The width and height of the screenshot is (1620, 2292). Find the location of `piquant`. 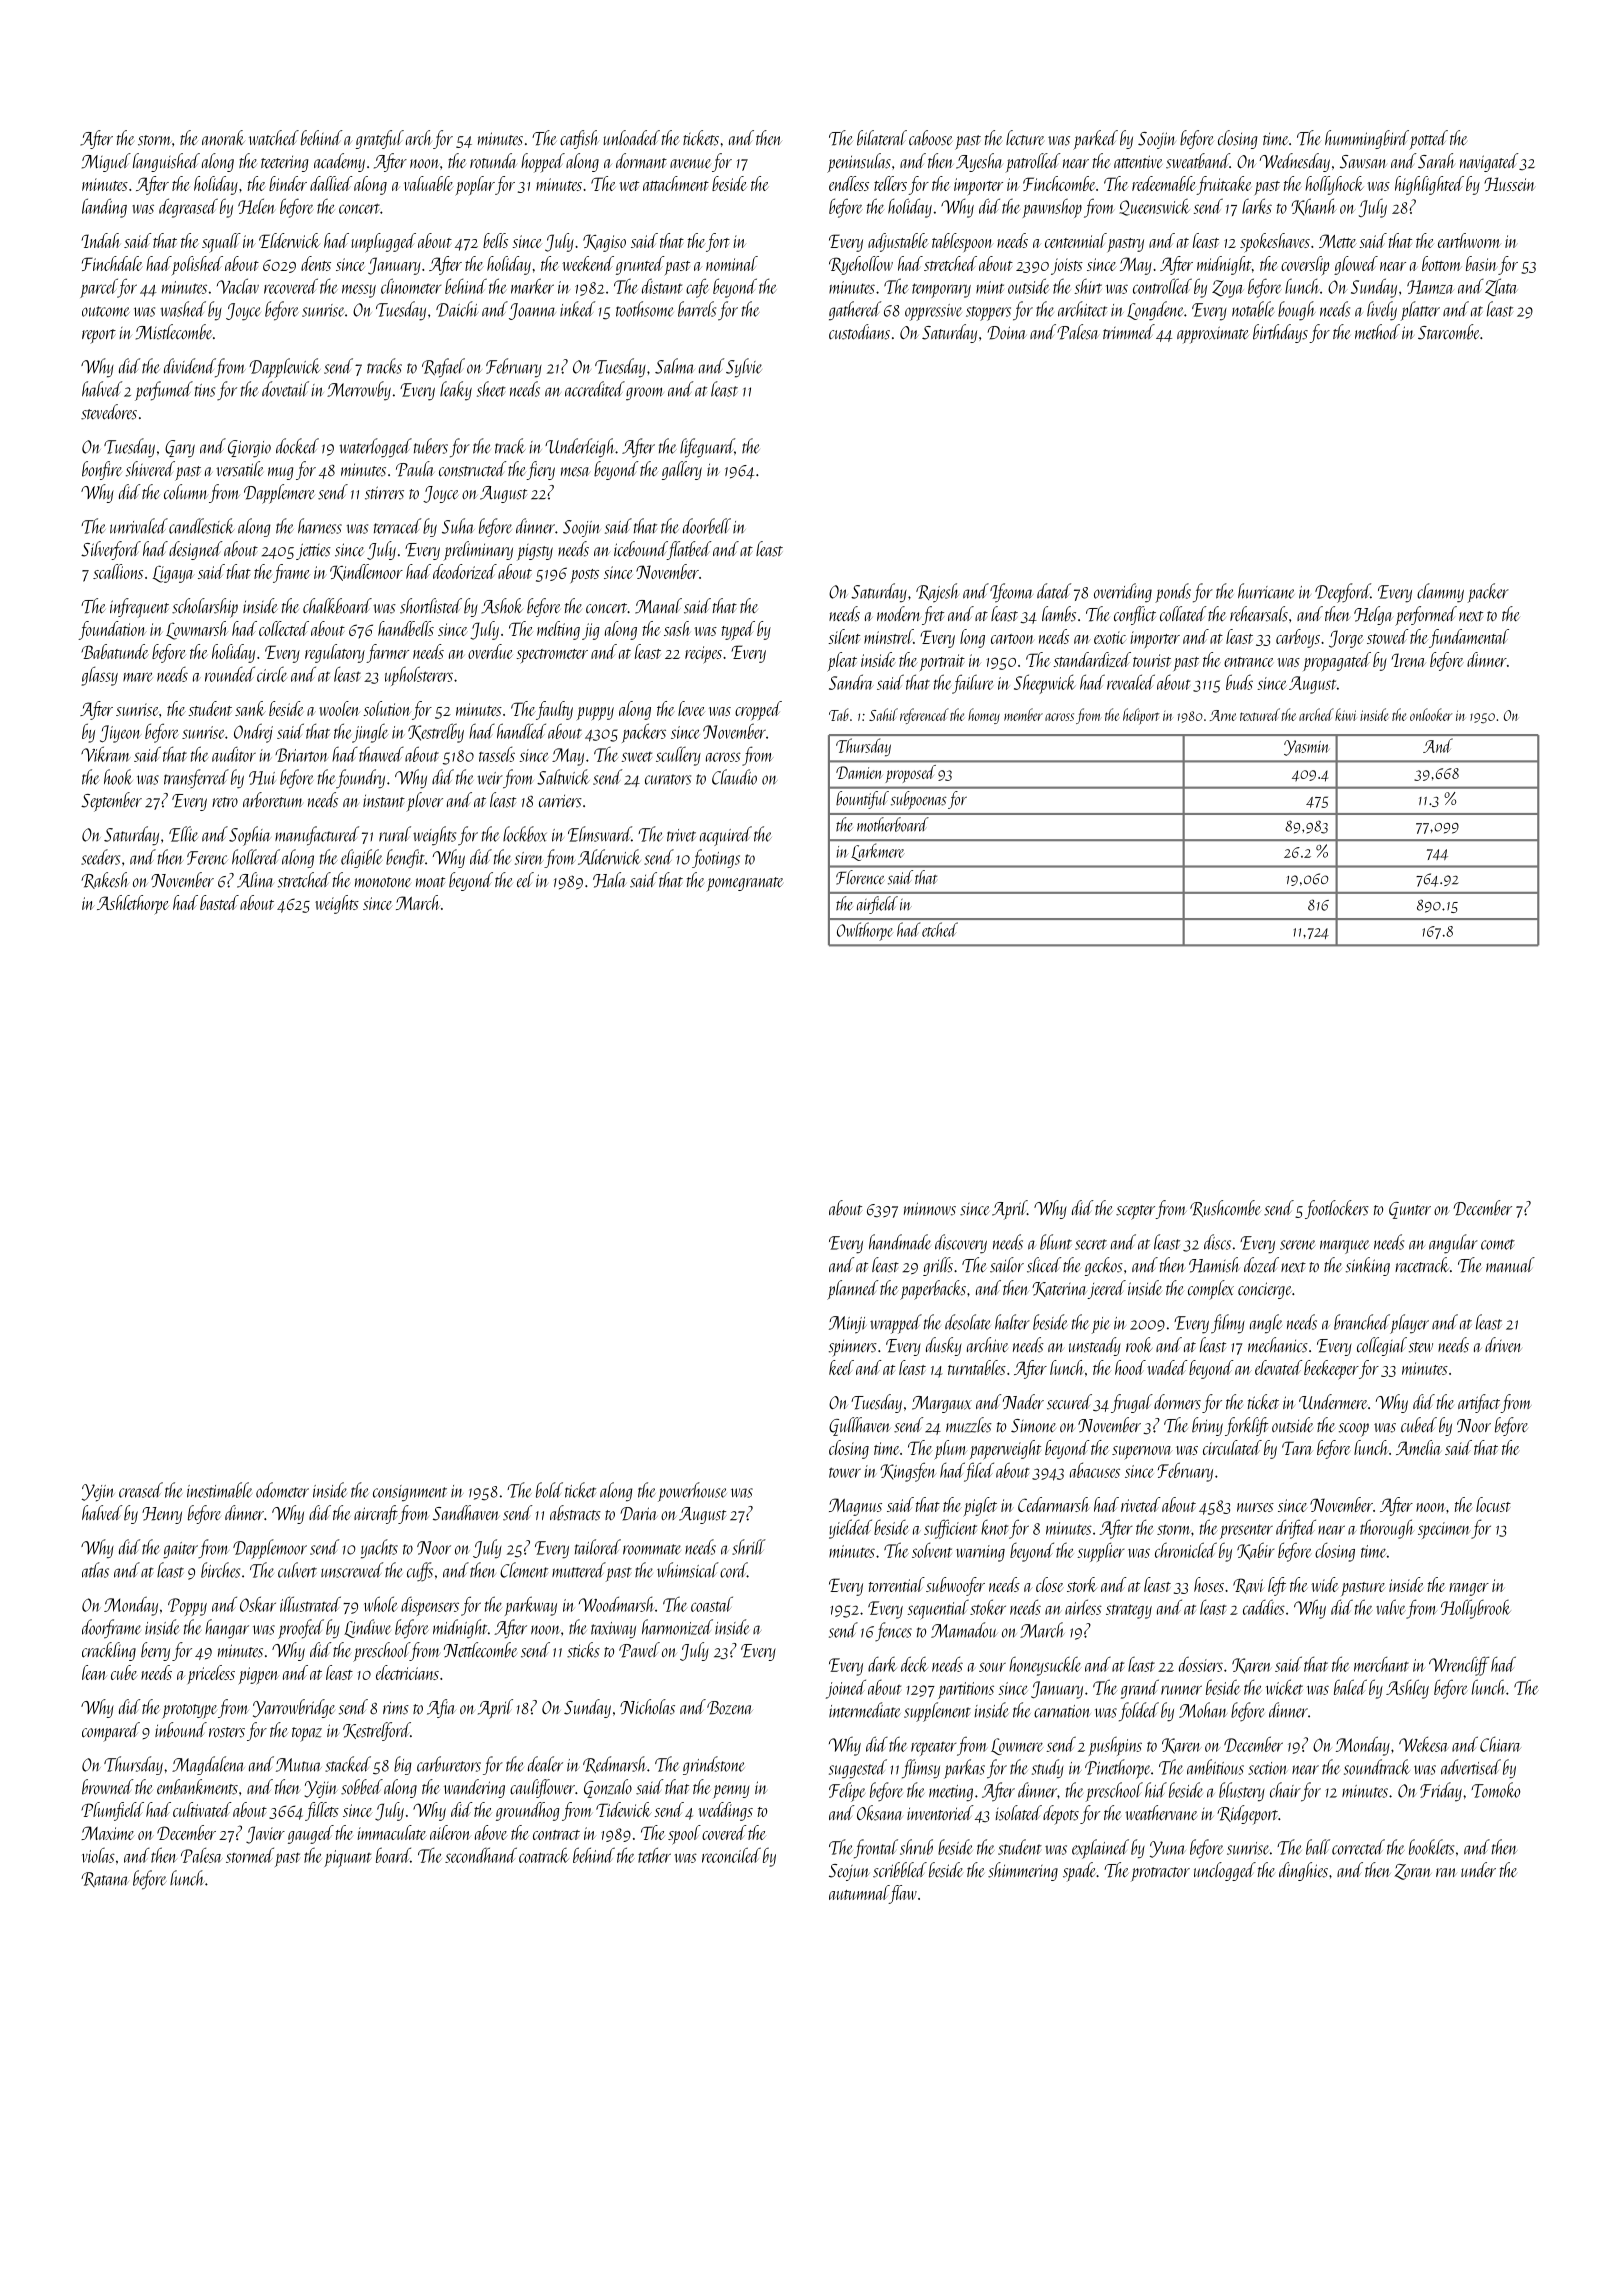

piquant is located at coordinates (347, 1859).
